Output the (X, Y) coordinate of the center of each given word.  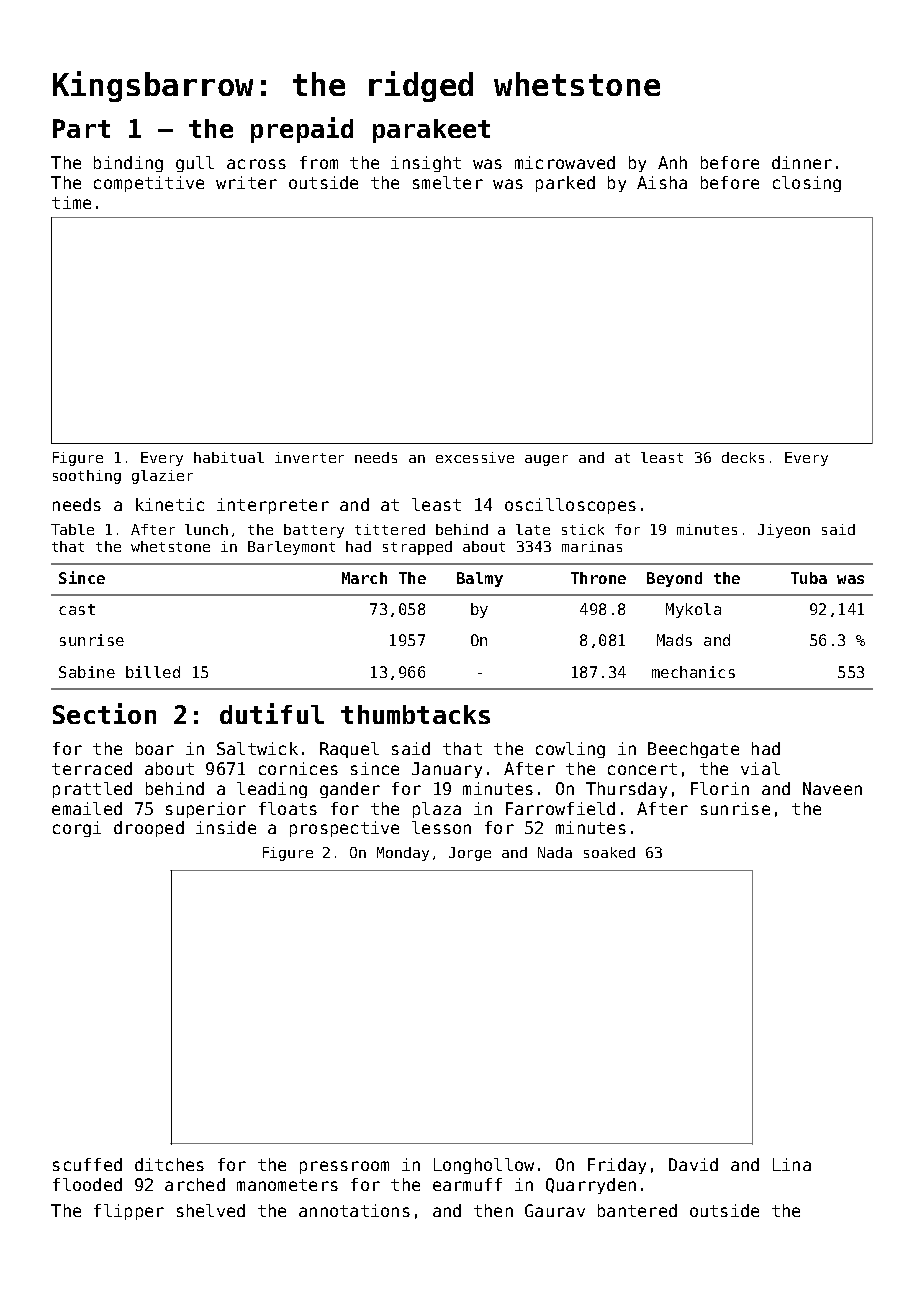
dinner (802, 162)
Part (81, 128)
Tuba (809, 578)
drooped (149, 829)
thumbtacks (415, 714)
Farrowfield (560, 808)
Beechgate (693, 750)
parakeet (431, 131)
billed (153, 672)
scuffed (87, 1164)
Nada (555, 852)
